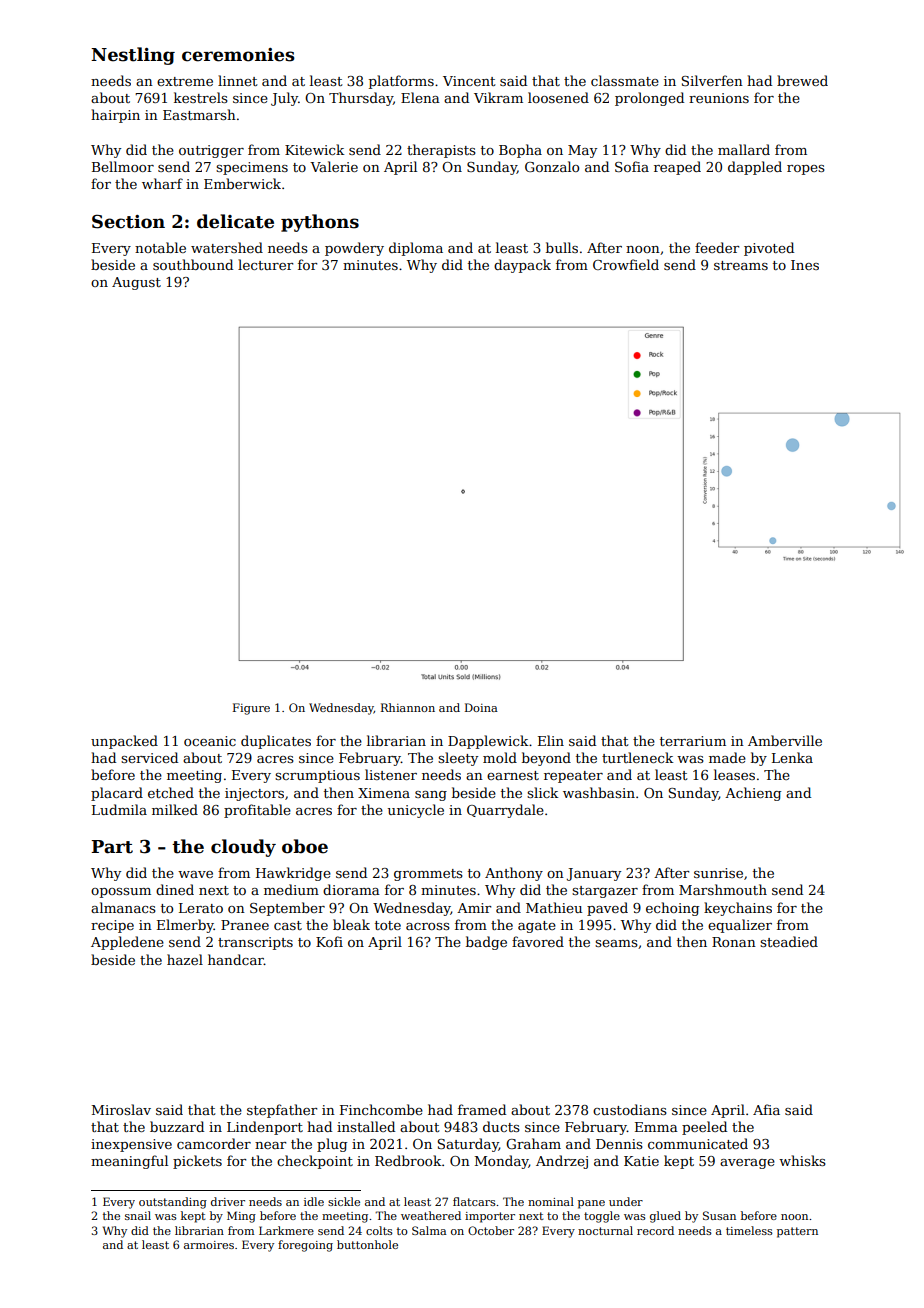 The width and height of the screenshot is (924, 1308). Describe the element at coordinates (209, 1245) in the screenshot. I see `armoires` at that location.
